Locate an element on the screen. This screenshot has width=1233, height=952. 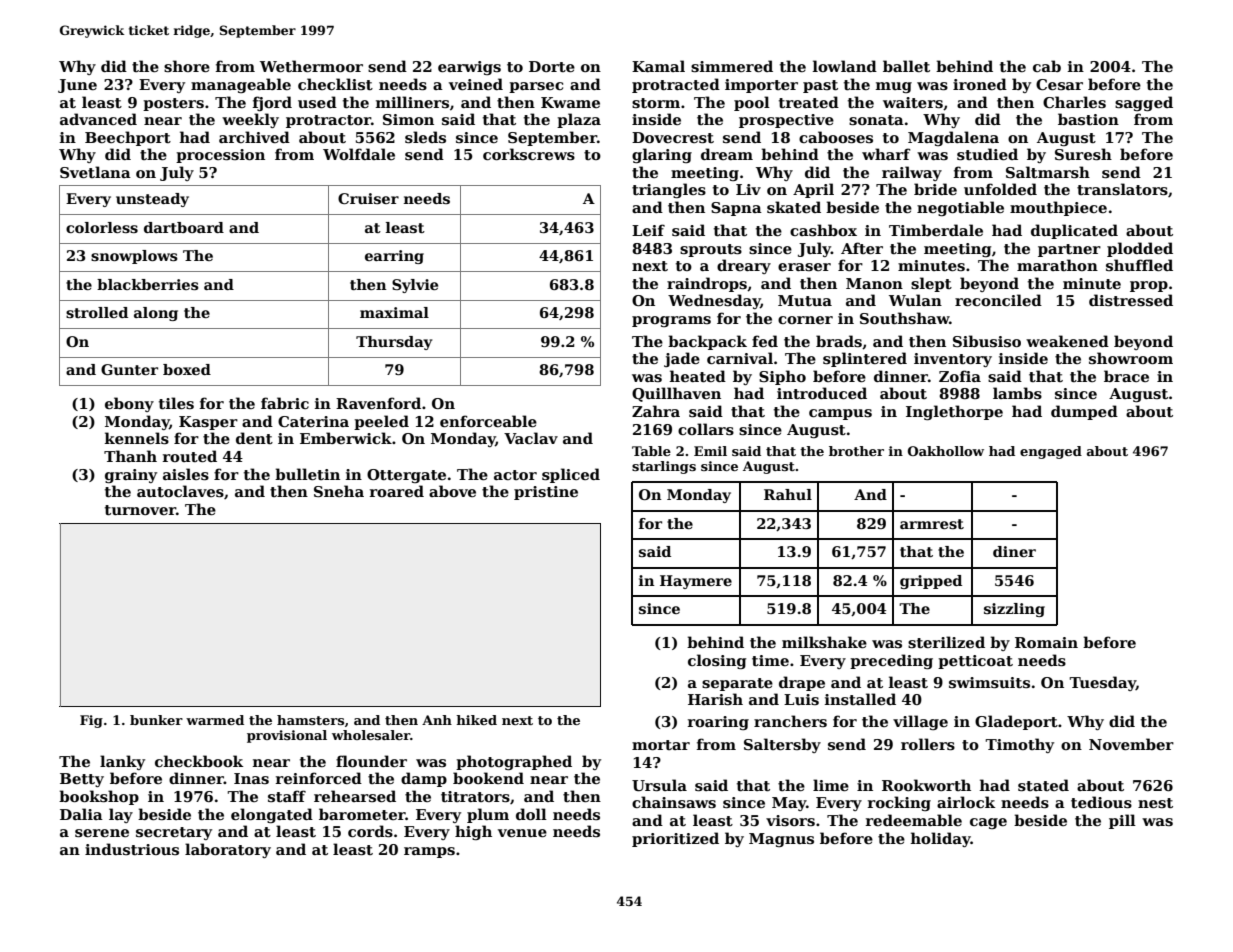
colorless is located at coordinates (102, 227).
